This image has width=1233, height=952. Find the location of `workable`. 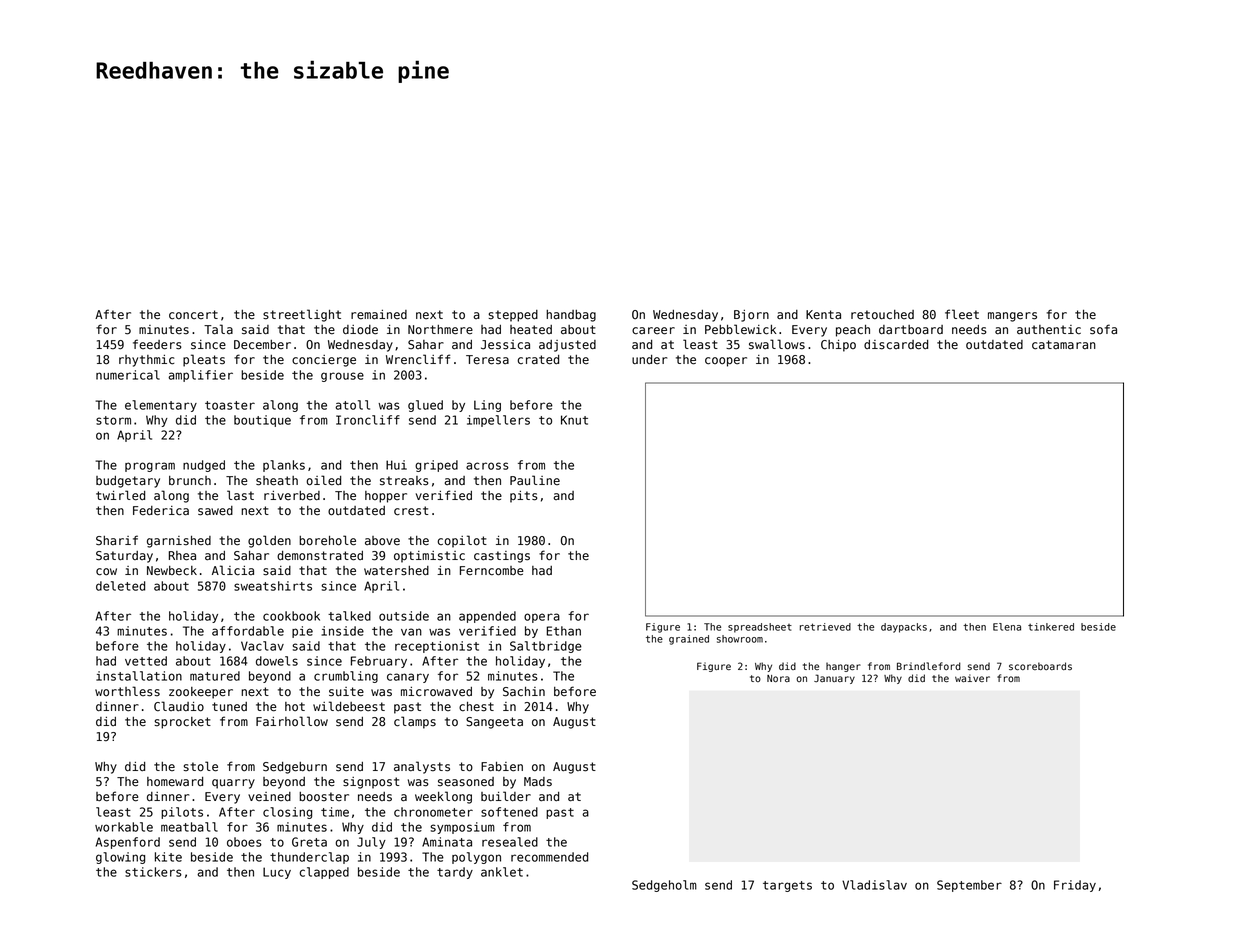

workable is located at coordinates (124, 827).
